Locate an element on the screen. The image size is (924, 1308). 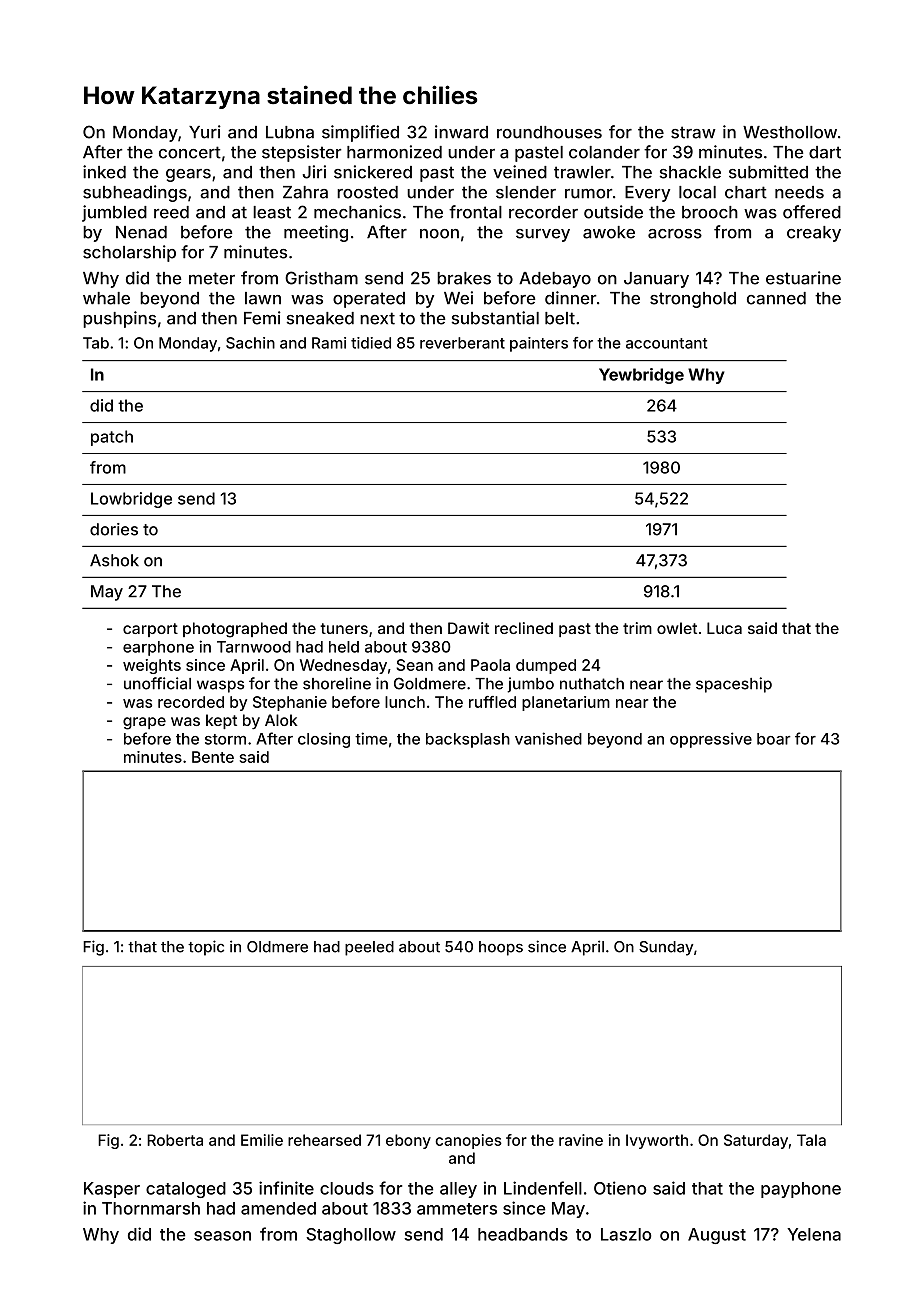
backsplash is located at coordinates (468, 740).
